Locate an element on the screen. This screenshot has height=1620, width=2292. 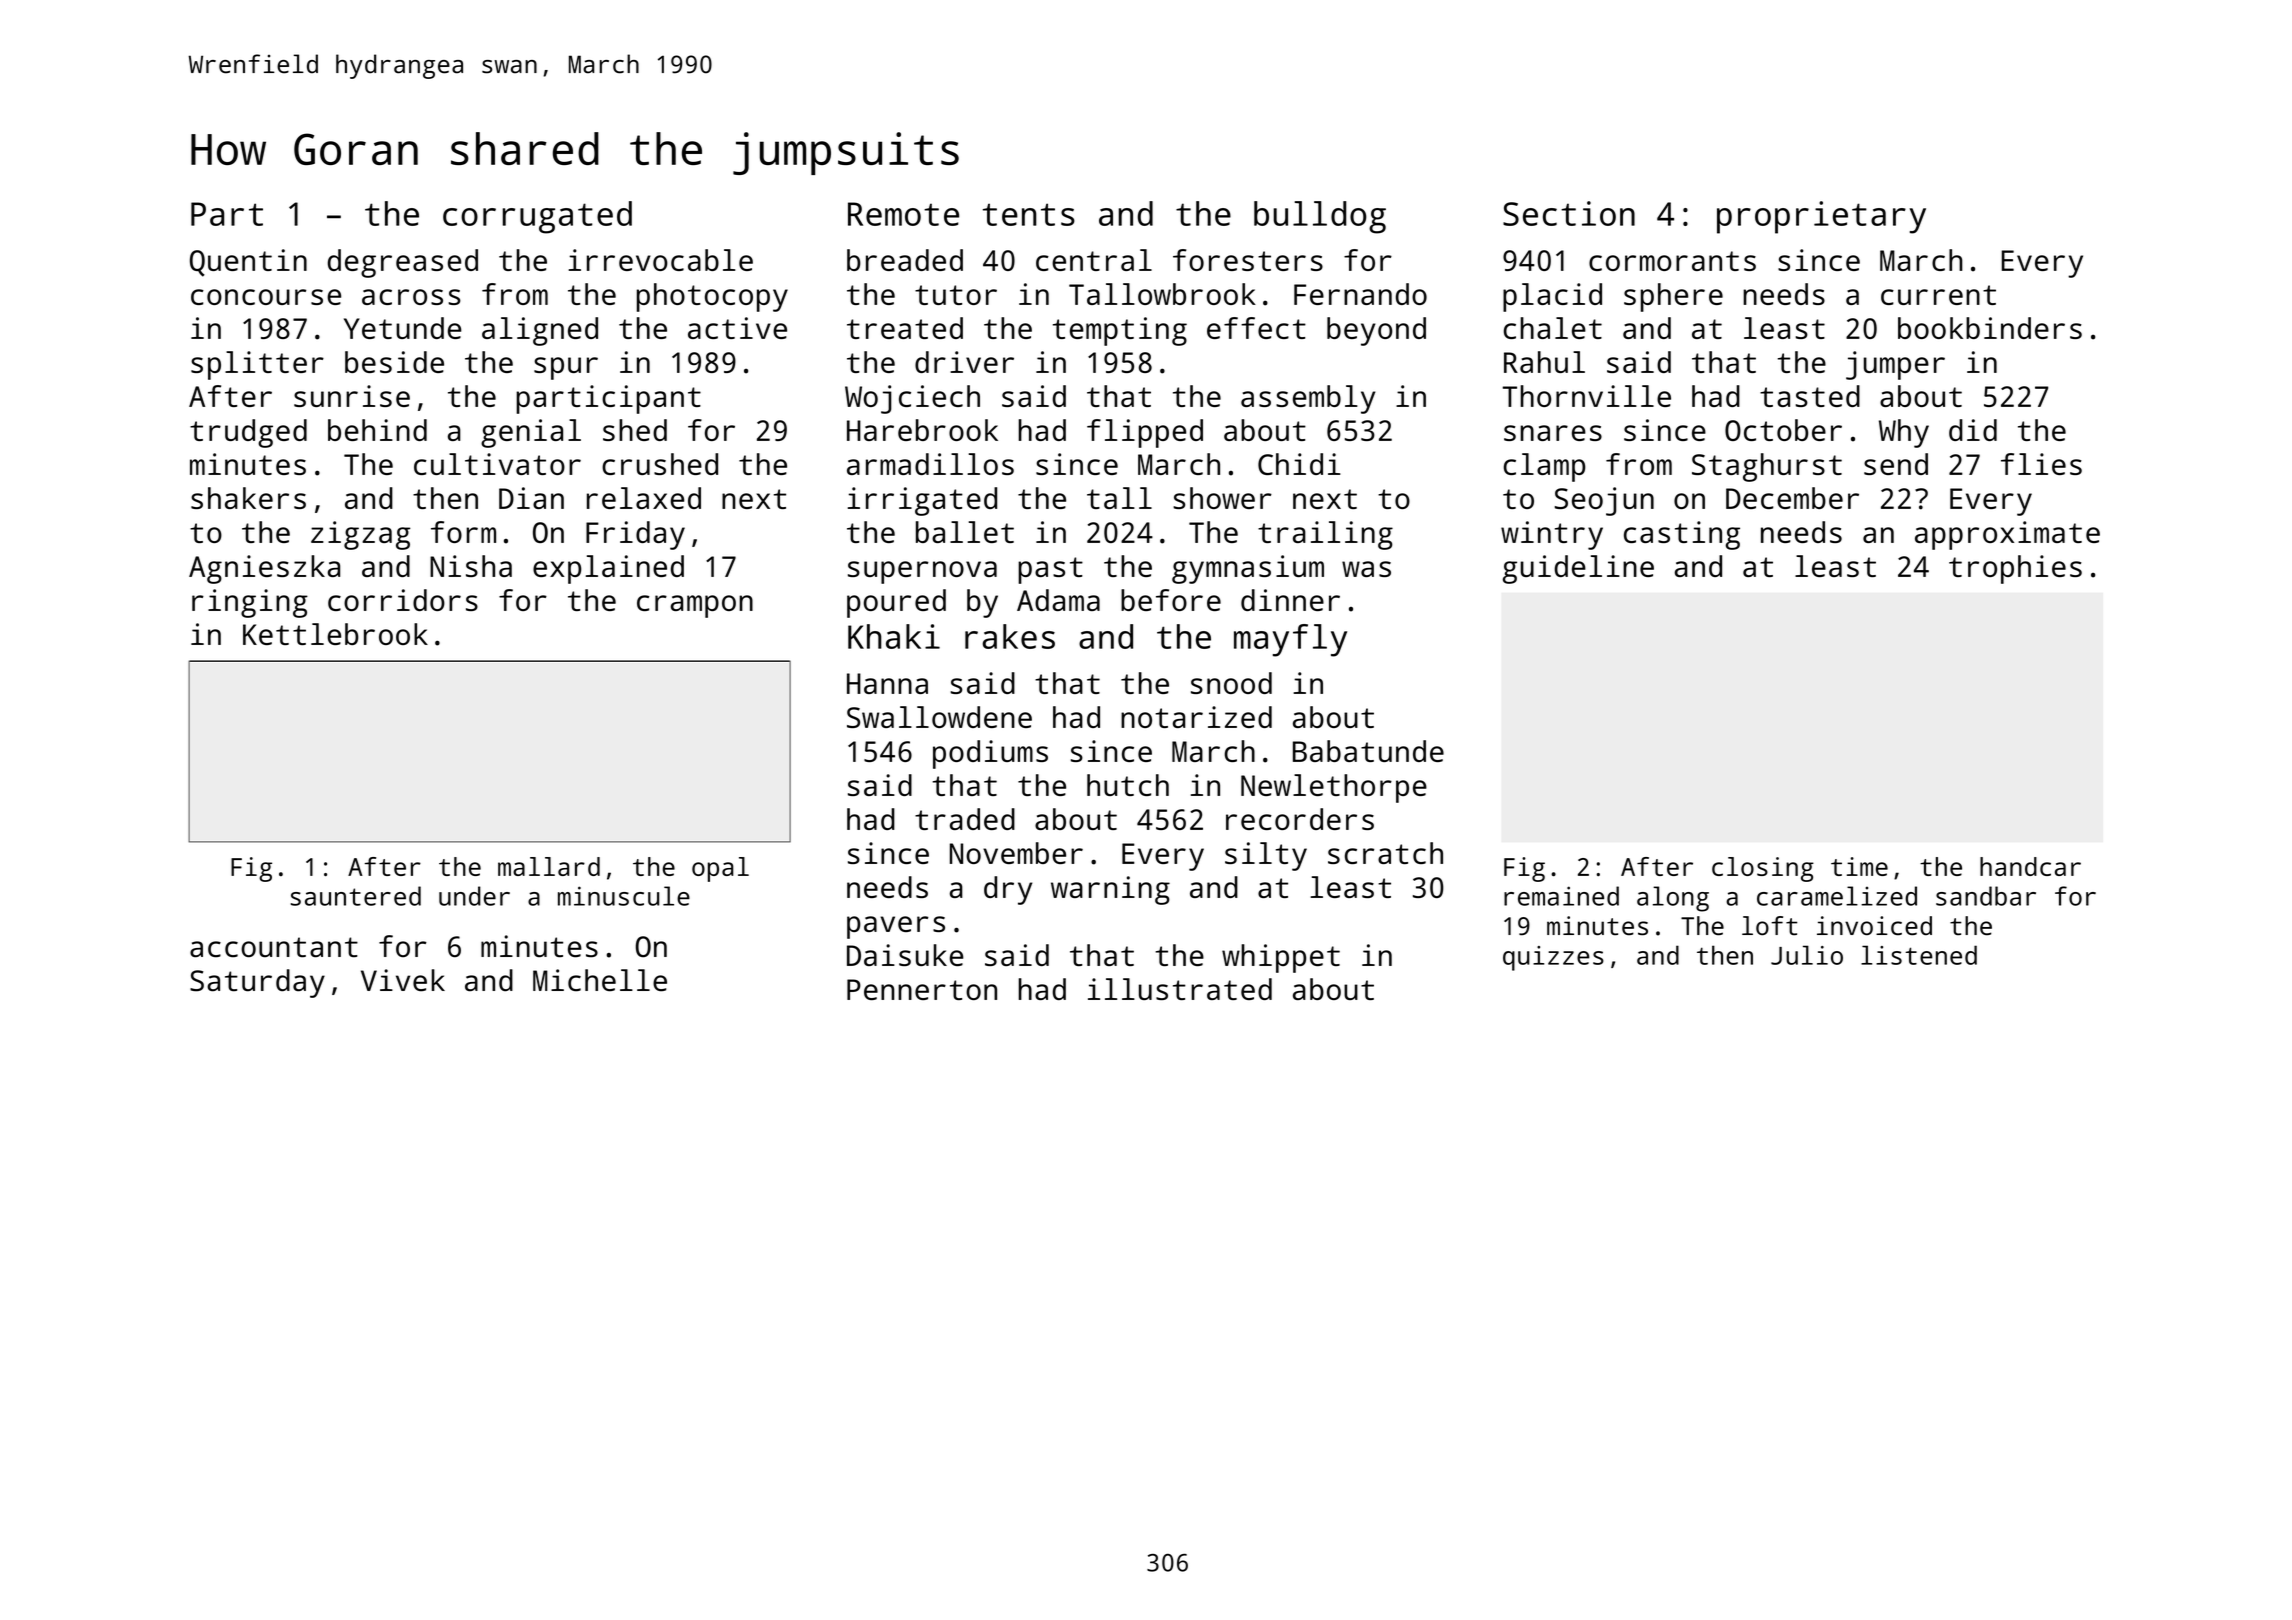
listened is located at coordinates (1919, 955).
